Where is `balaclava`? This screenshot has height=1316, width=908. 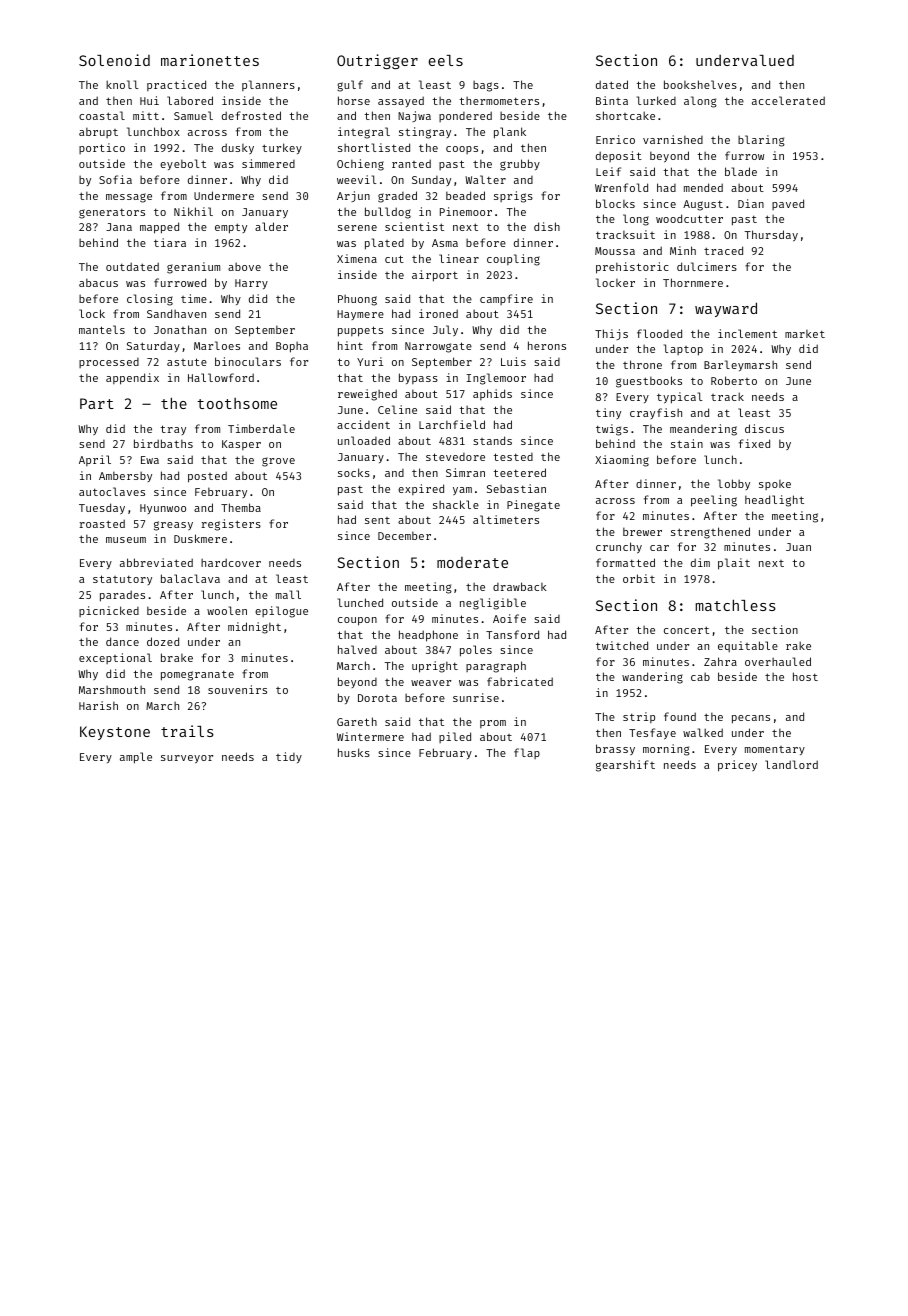
balaclava is located at coordinates (190, 578).
